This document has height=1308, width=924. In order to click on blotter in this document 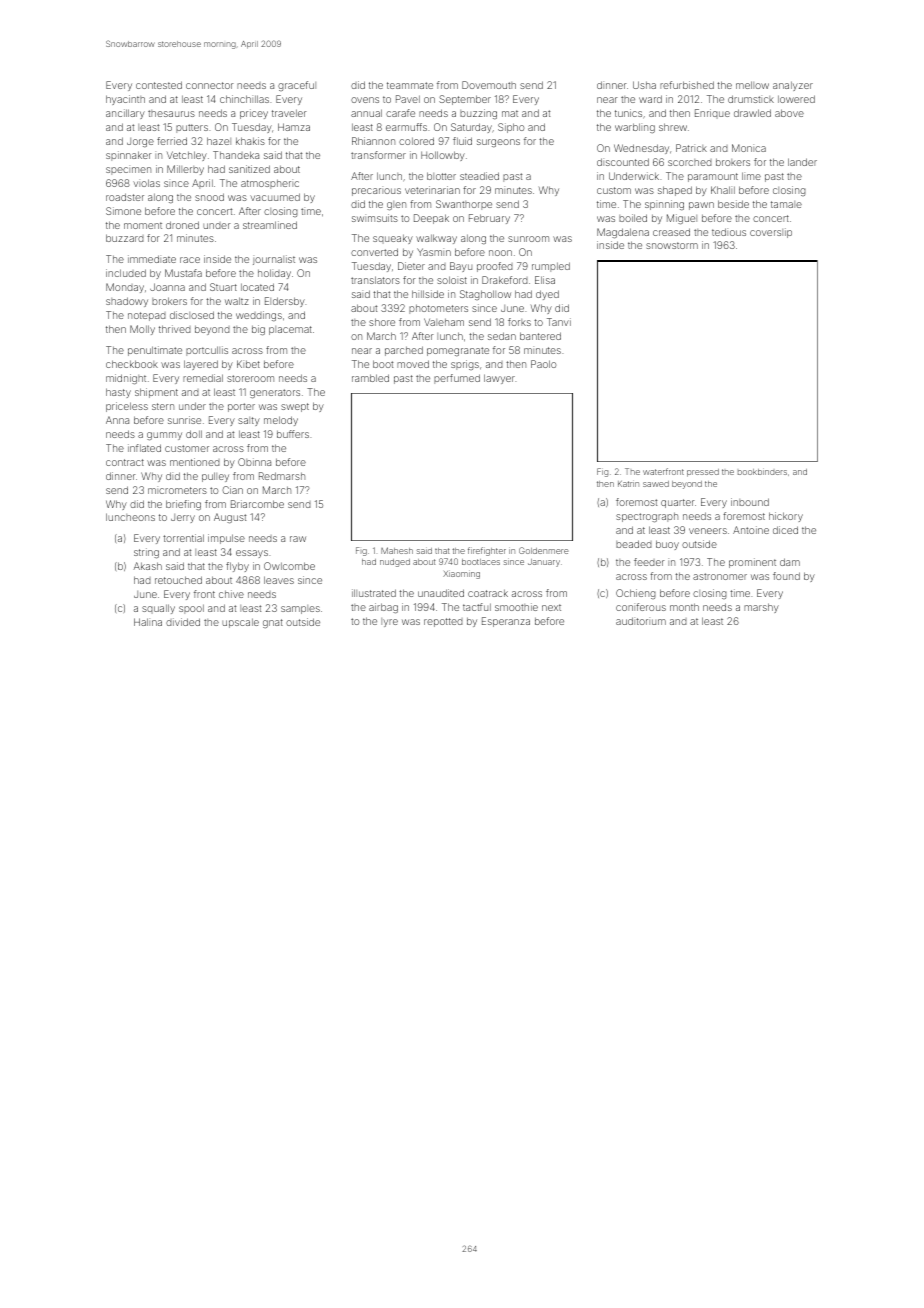, I will do `click(441, 176)`.
